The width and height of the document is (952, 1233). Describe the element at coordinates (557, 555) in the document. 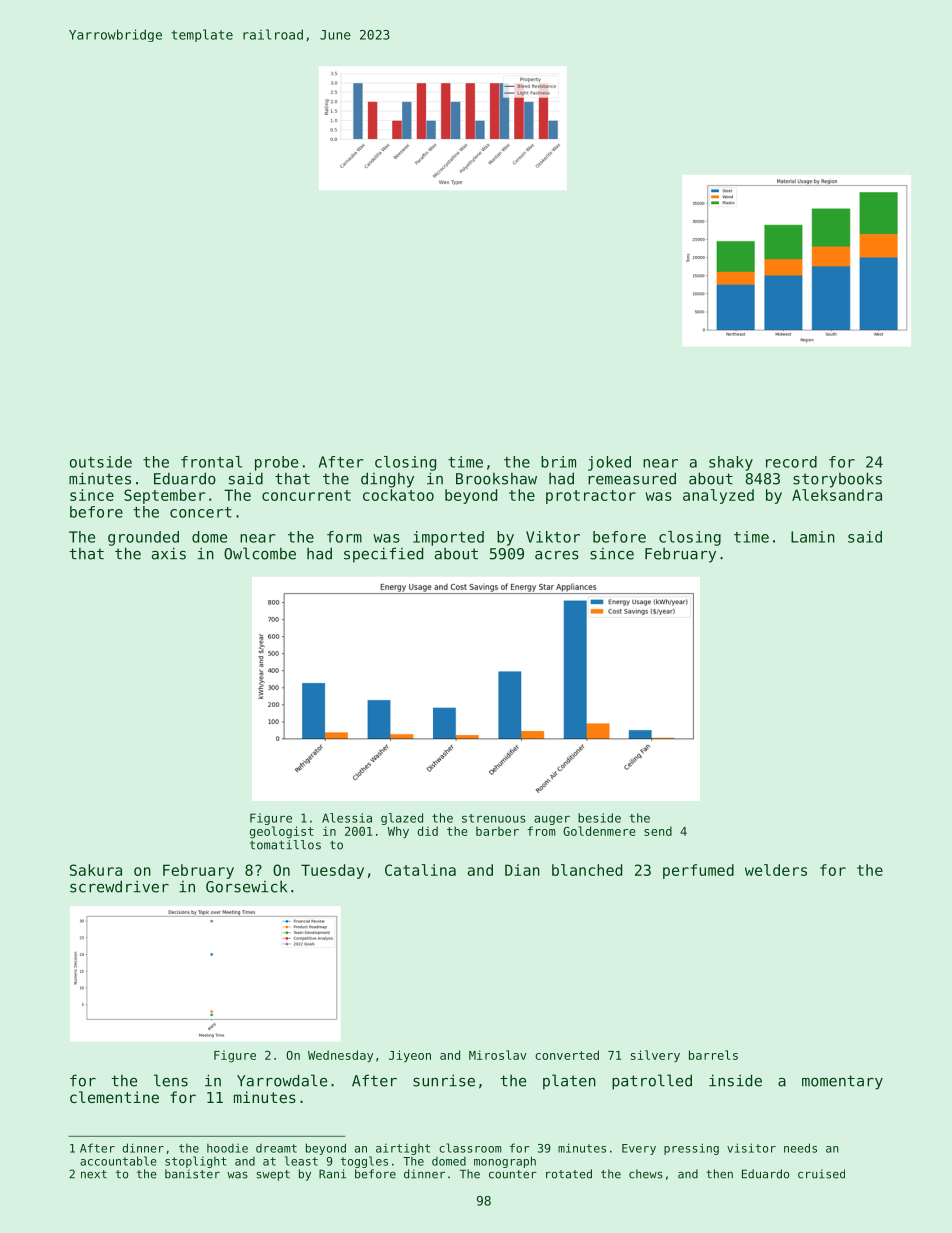

I see `acres` at that location.
